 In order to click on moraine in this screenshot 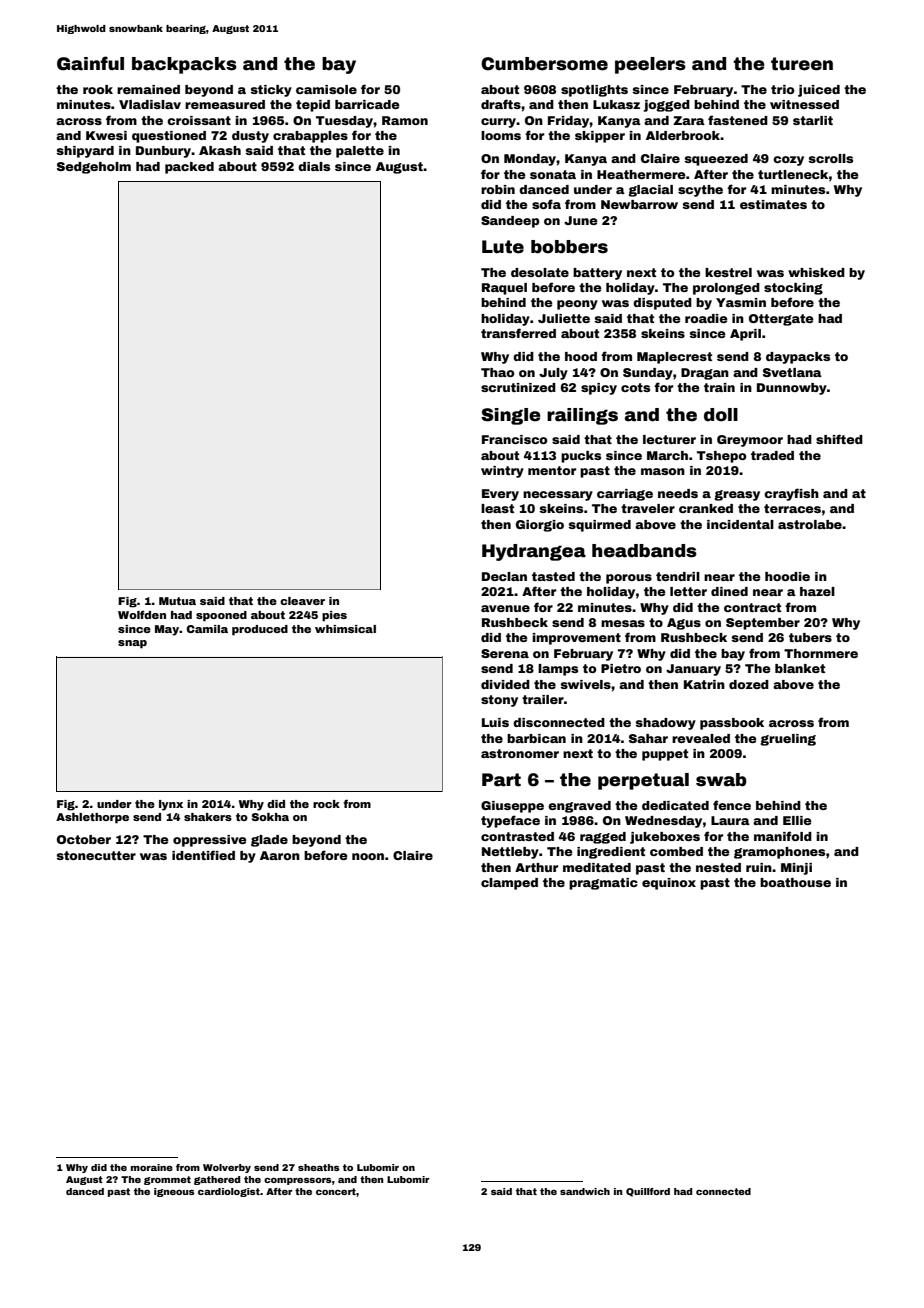, I will do `click(152, 1167)`.
